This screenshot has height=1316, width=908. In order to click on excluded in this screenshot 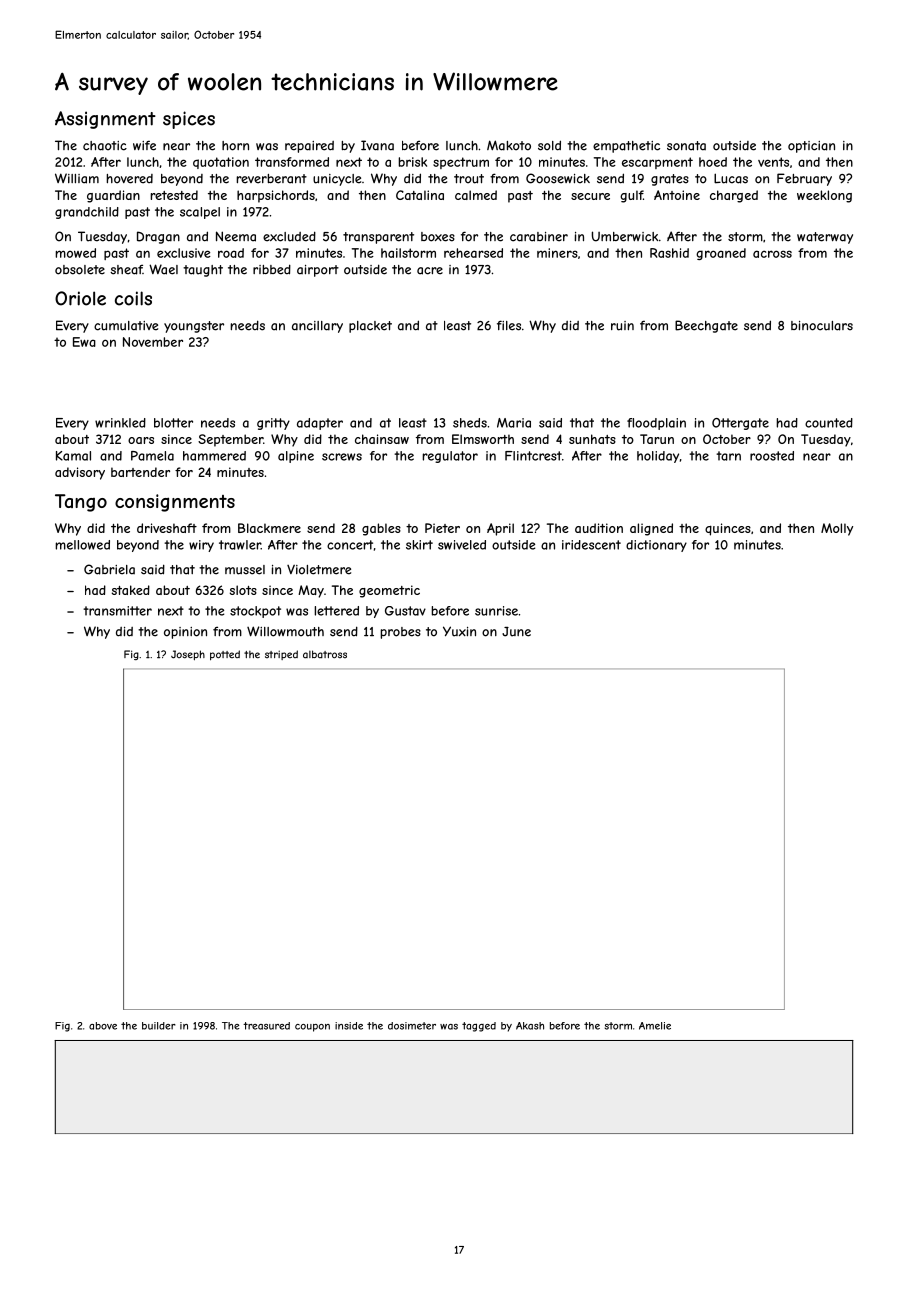, I will do `click(289, 236)`.
